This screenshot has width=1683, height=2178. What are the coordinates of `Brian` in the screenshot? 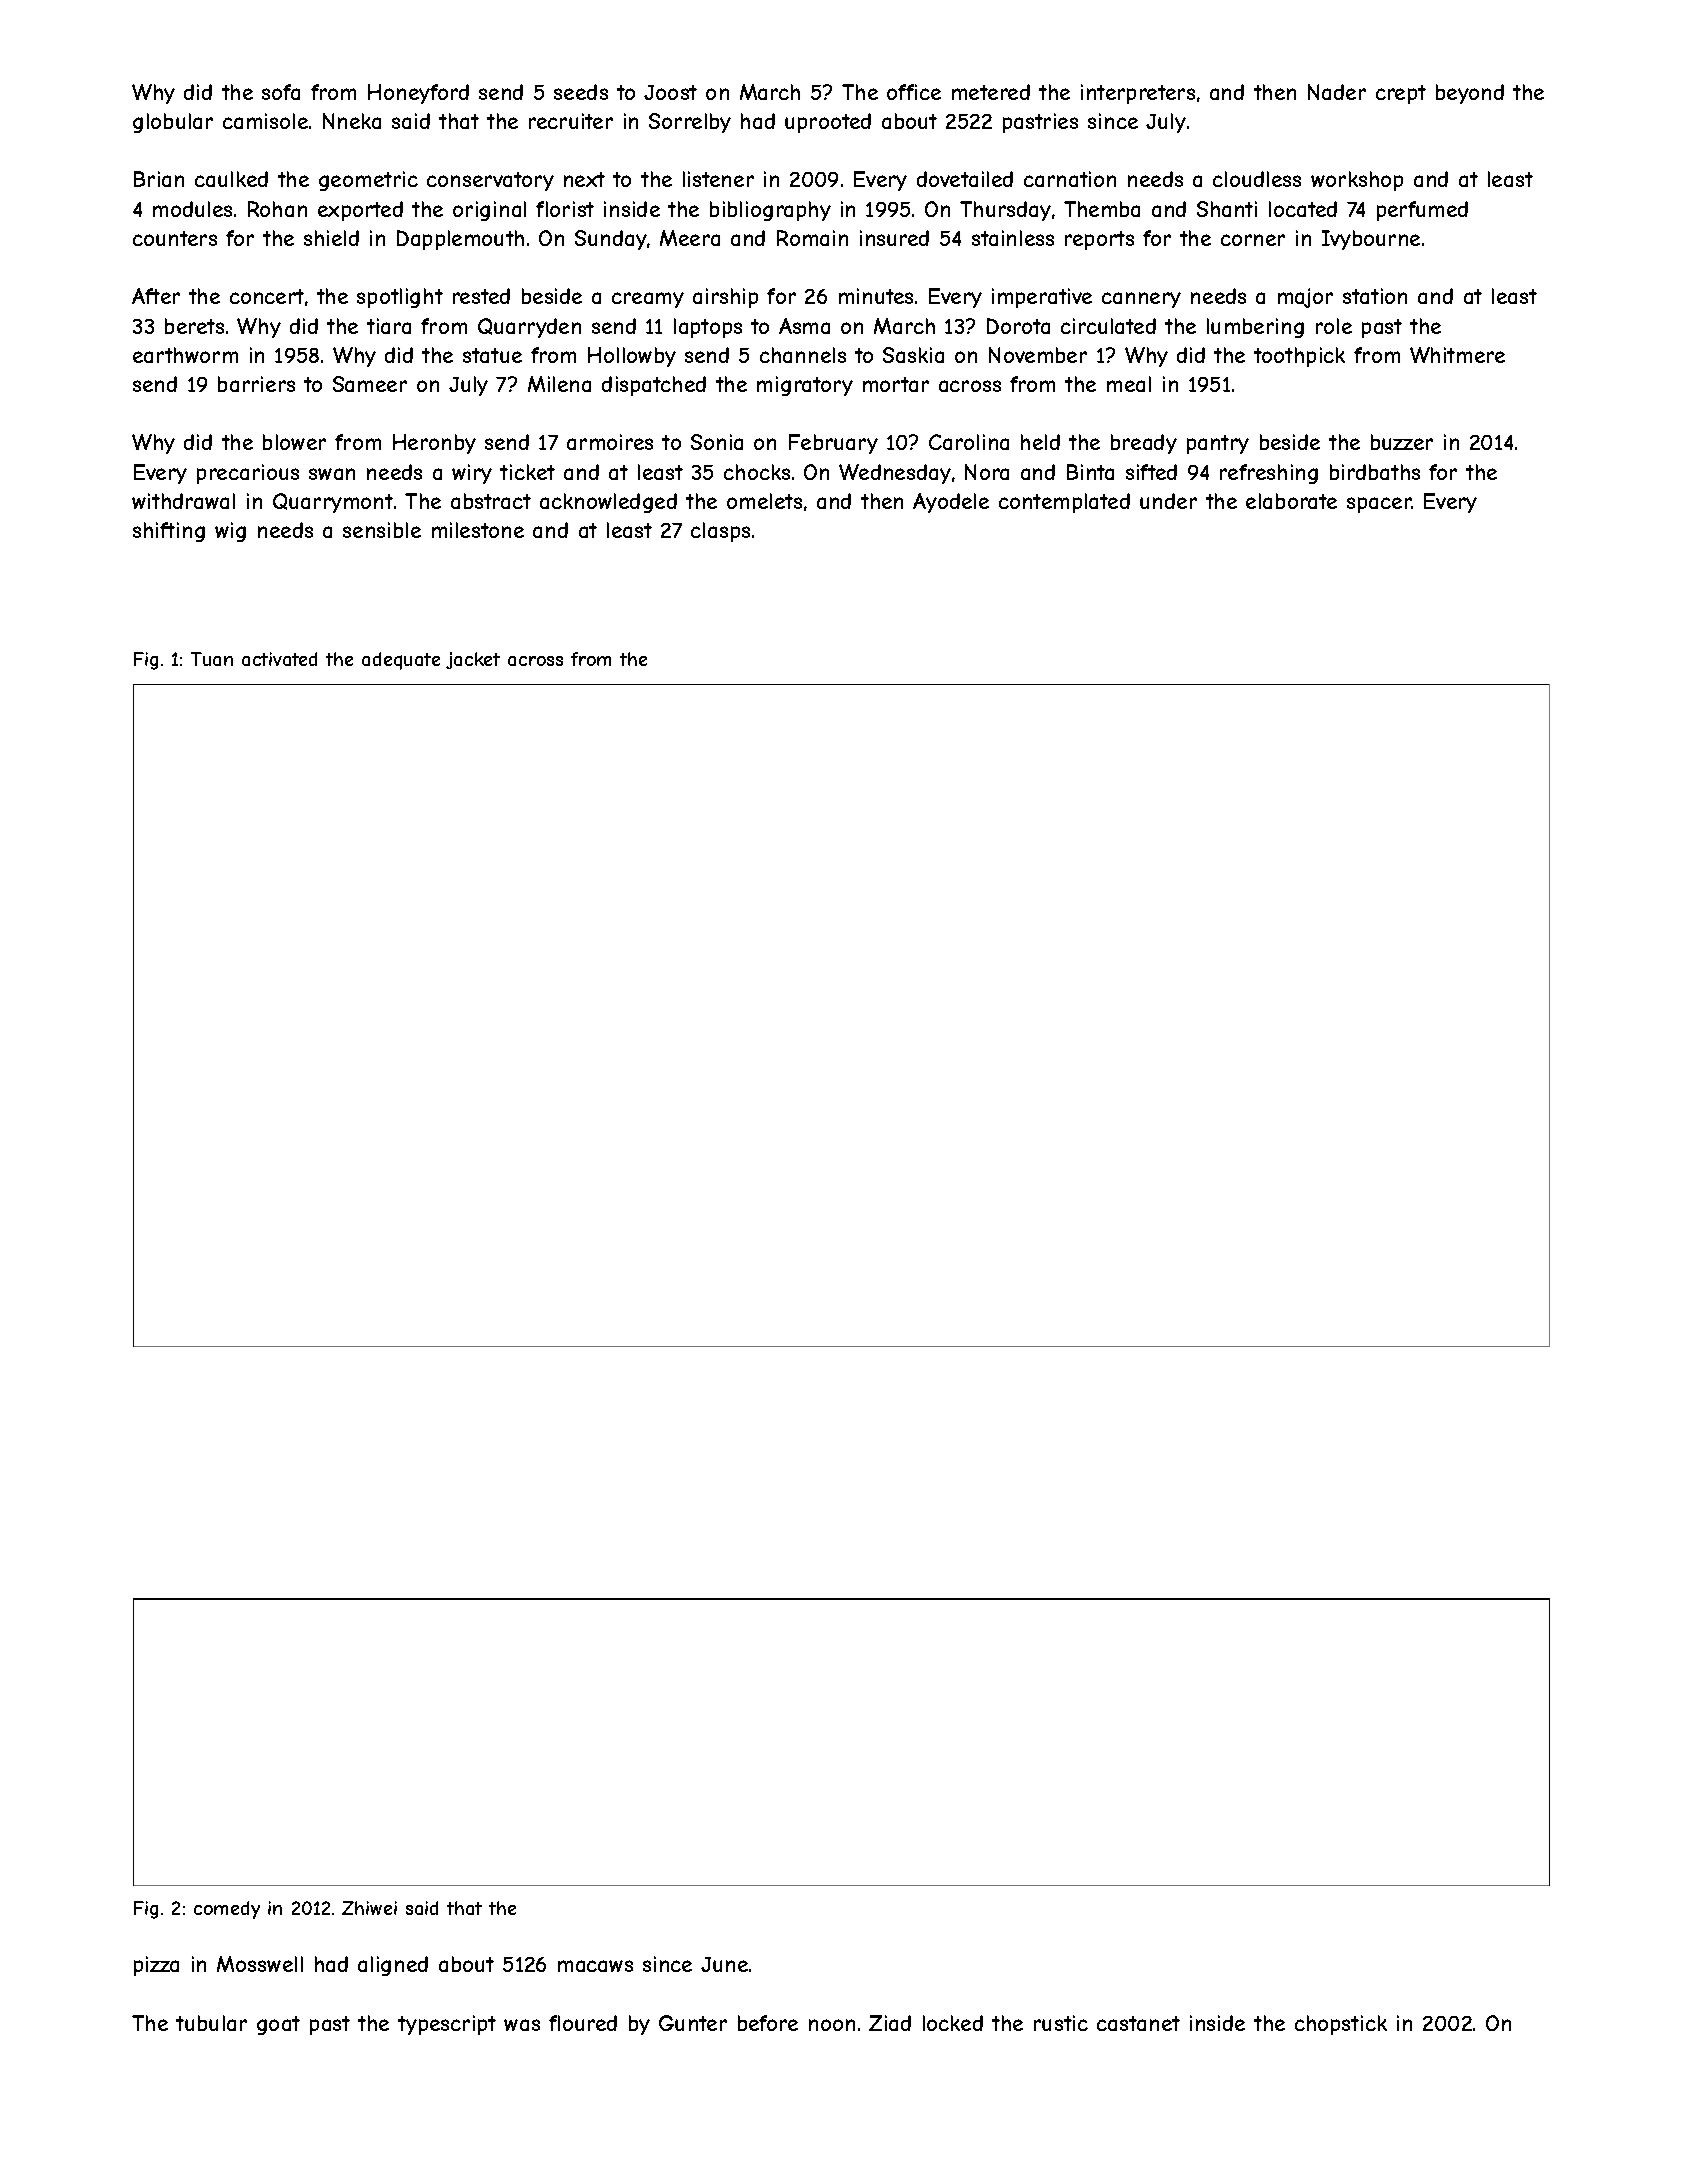 It's located at (159, 179).
